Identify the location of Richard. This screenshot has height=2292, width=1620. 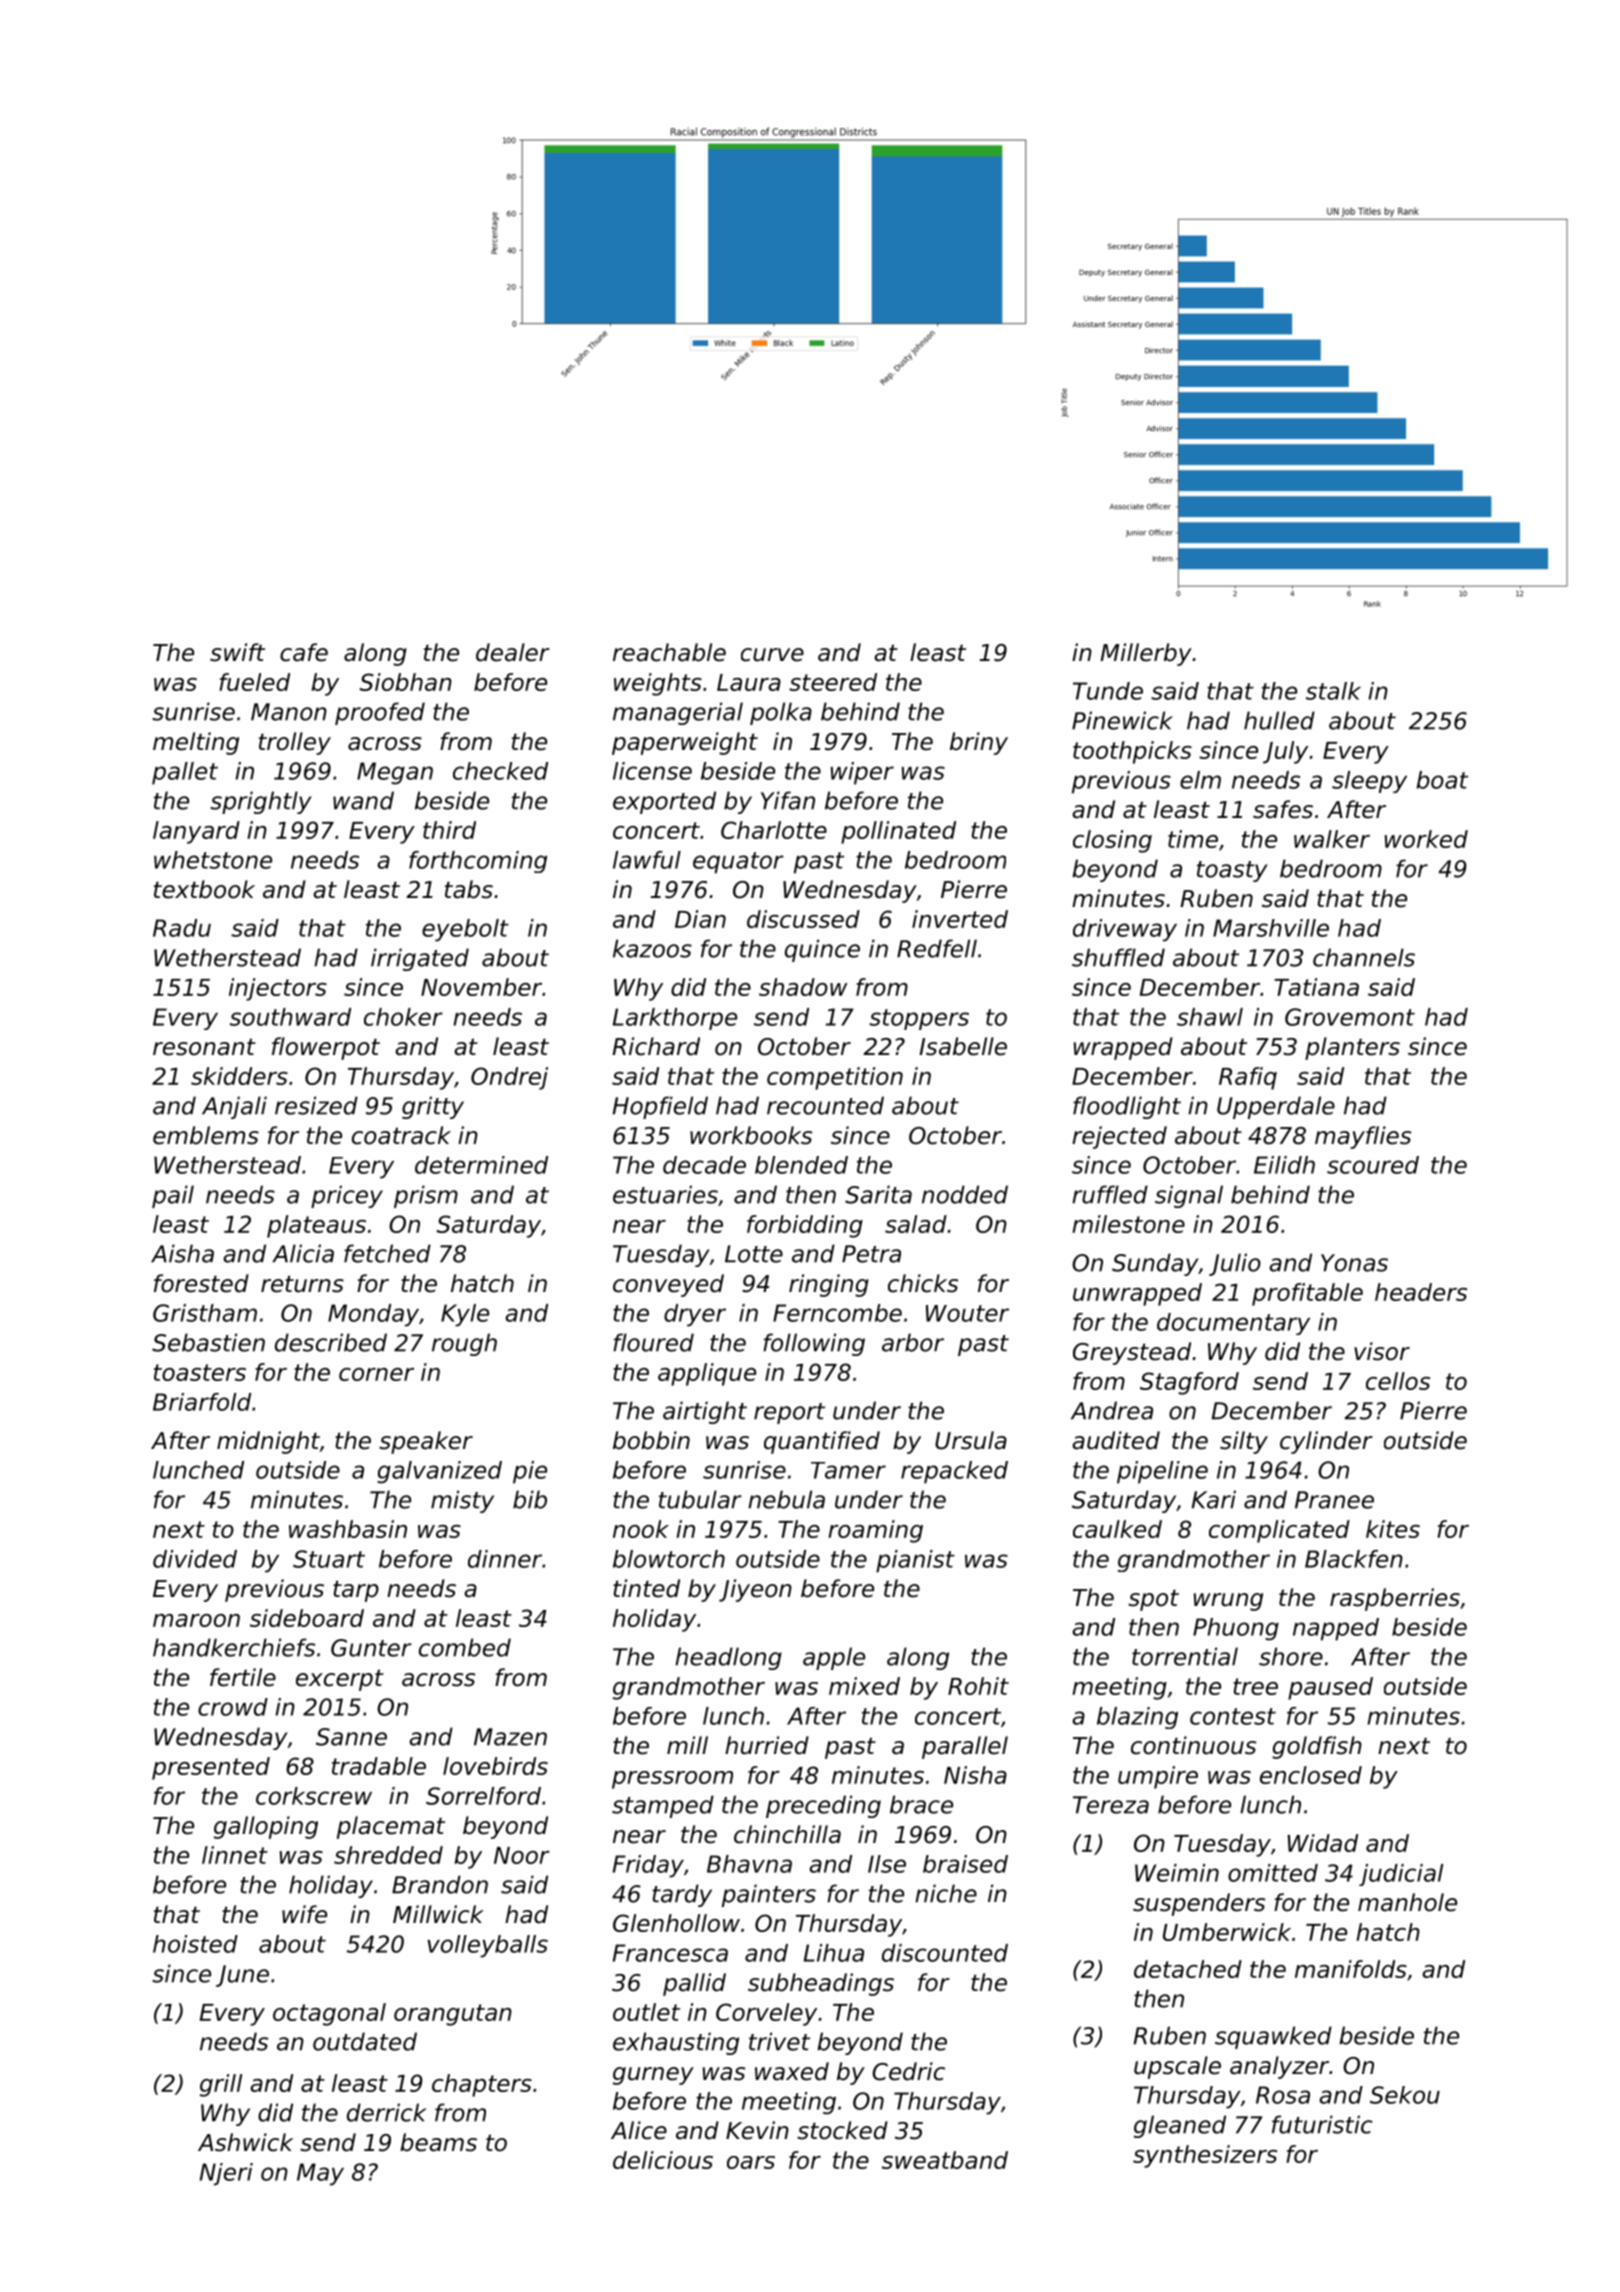
(656, 1046).
